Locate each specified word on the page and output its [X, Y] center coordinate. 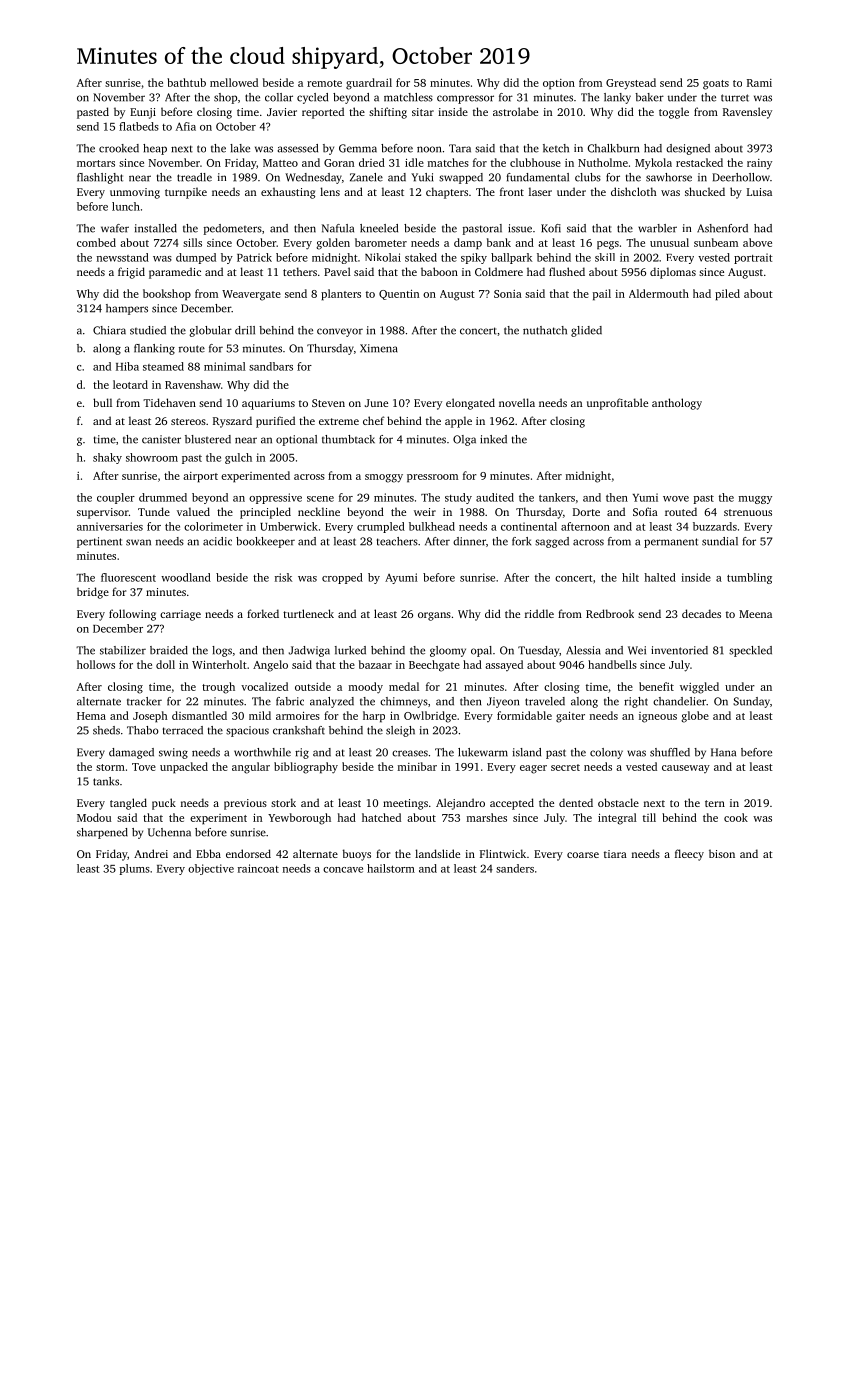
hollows [96, 664]
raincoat [258, 868]
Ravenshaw [193, 384]
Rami [759, 83]
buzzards [715, 526]
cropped [342, 578]
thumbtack [348, 439]
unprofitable [617, 404]
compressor [465, 99]
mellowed [234, 82]
